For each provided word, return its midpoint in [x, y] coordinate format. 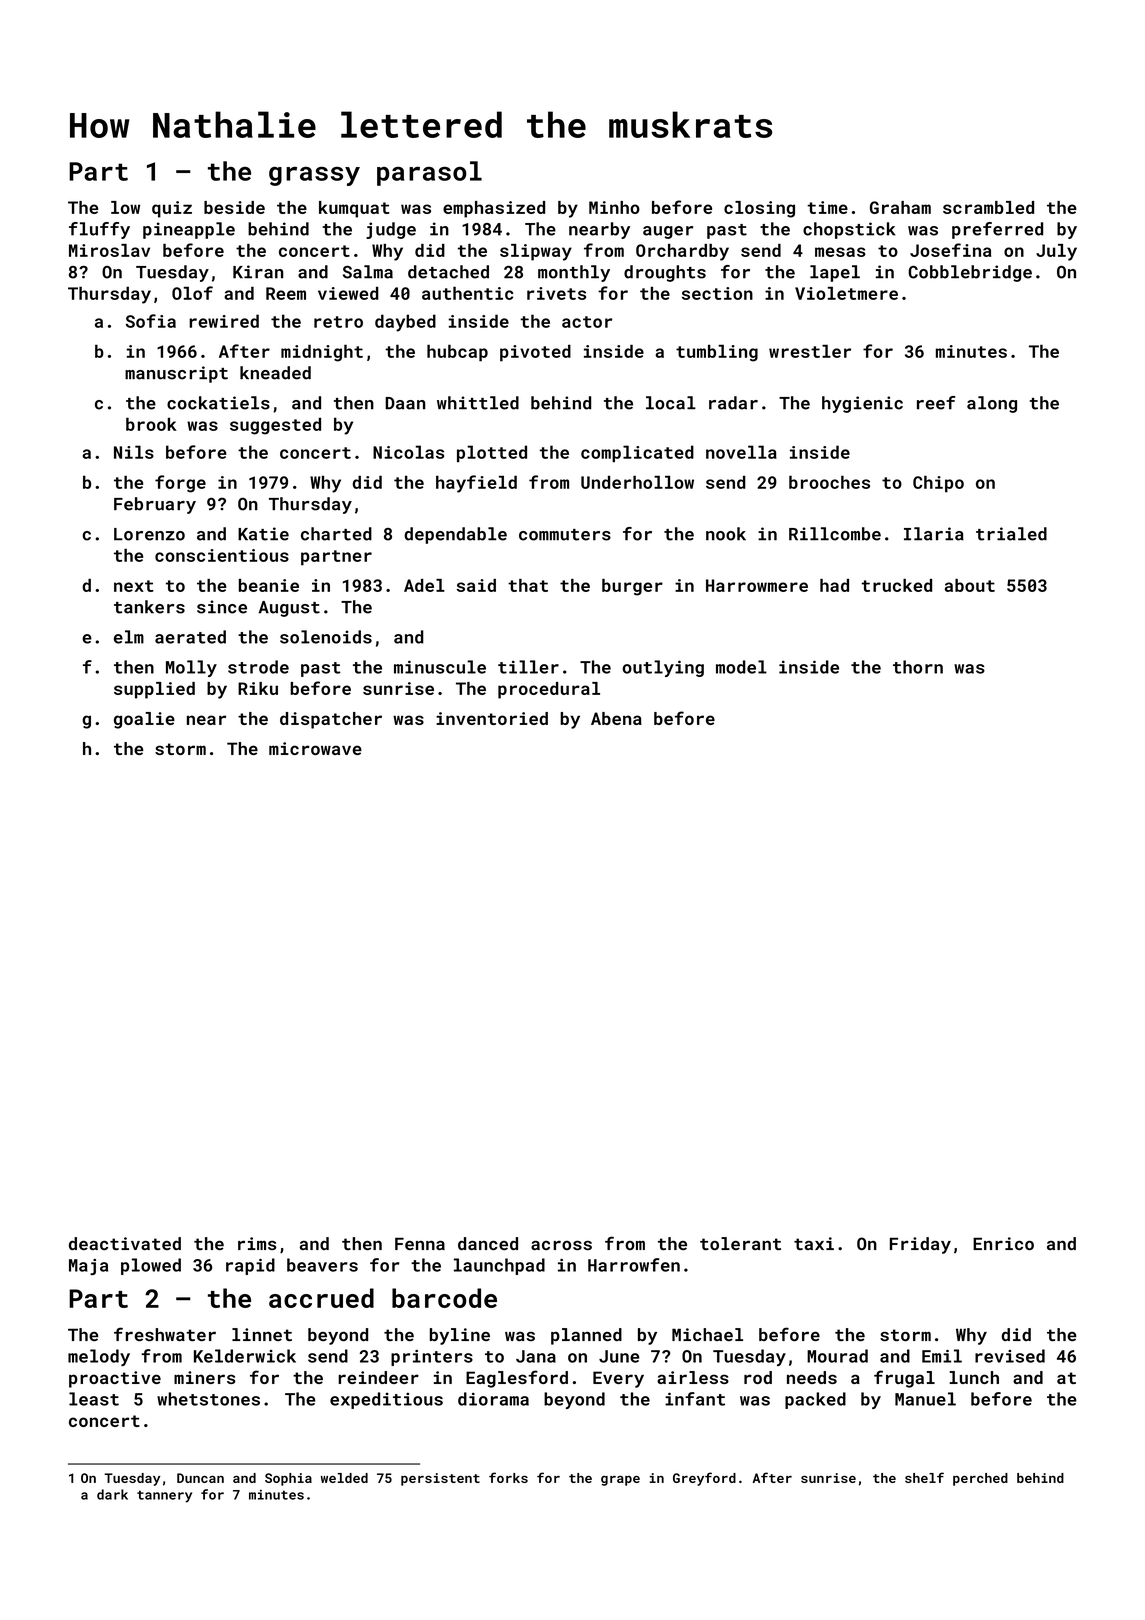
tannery [164, 1496]
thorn [918, 667]
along [992, 404]
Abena [616, 718]
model [741, 667]
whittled [478, 403]
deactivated [125, 1243]
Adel [424, 585]
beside [234, 207]
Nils [134, 452]
